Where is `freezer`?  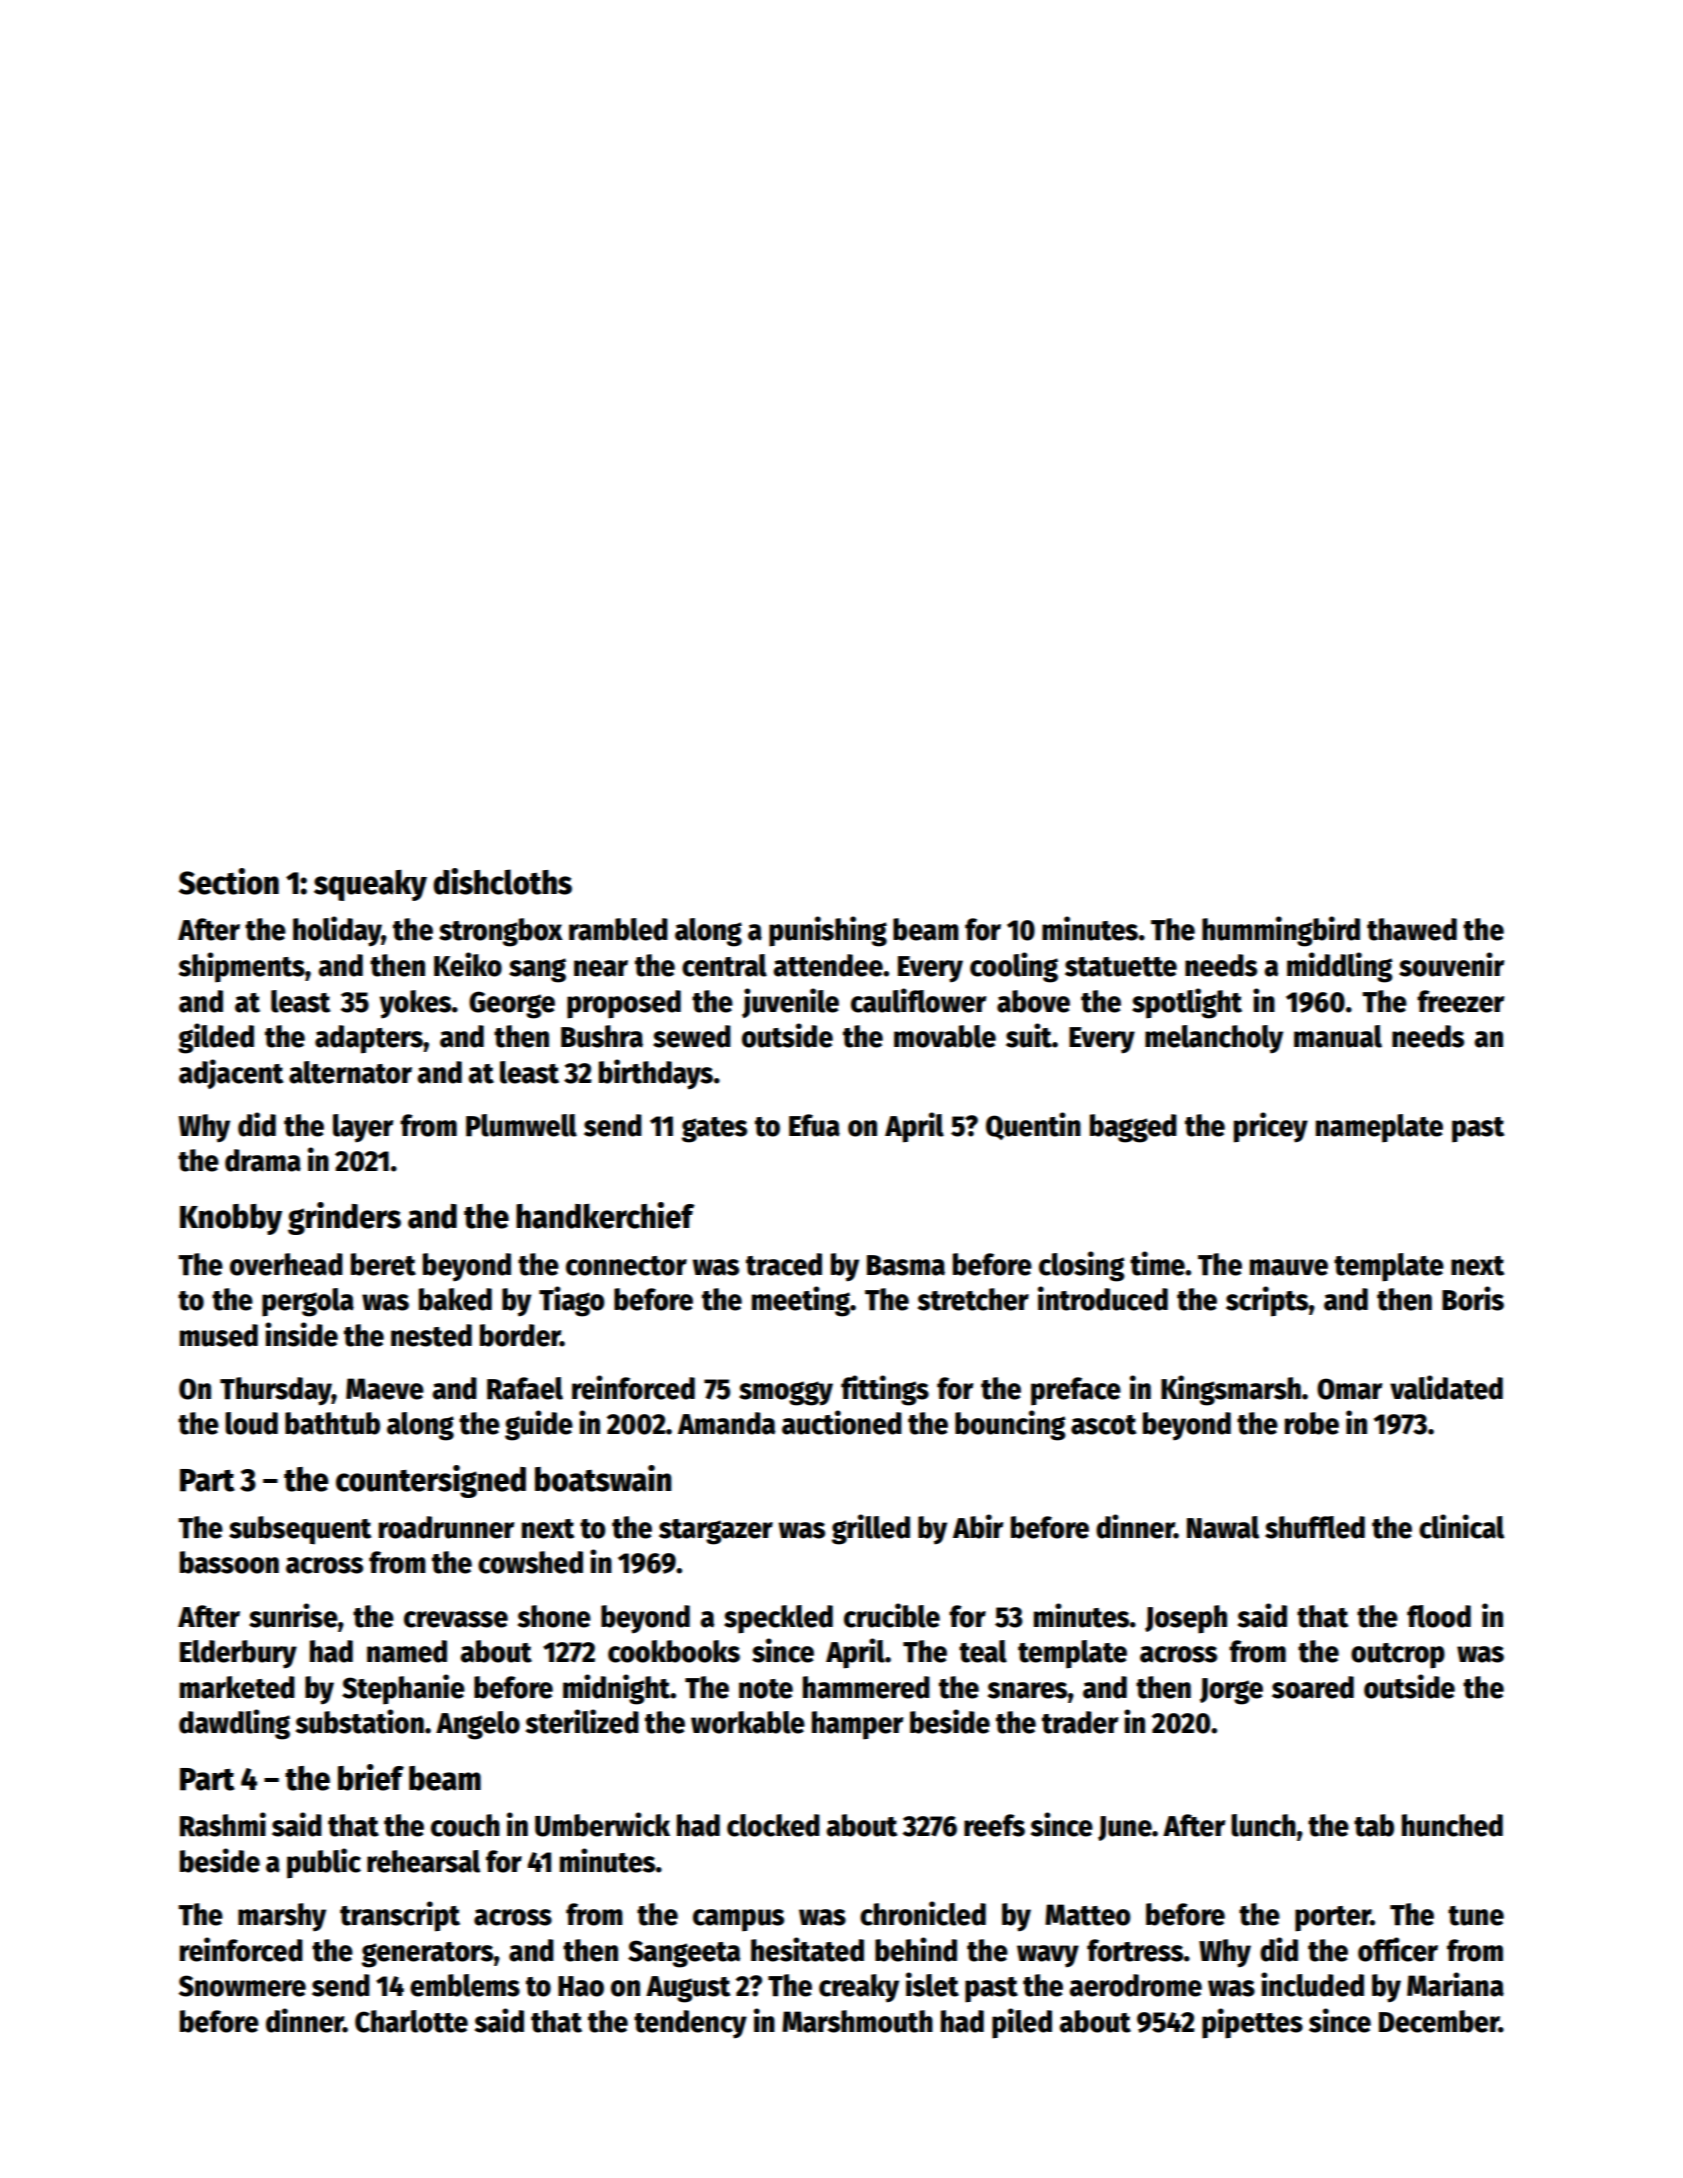 freezer is located at coordinates (1460, 1001).
